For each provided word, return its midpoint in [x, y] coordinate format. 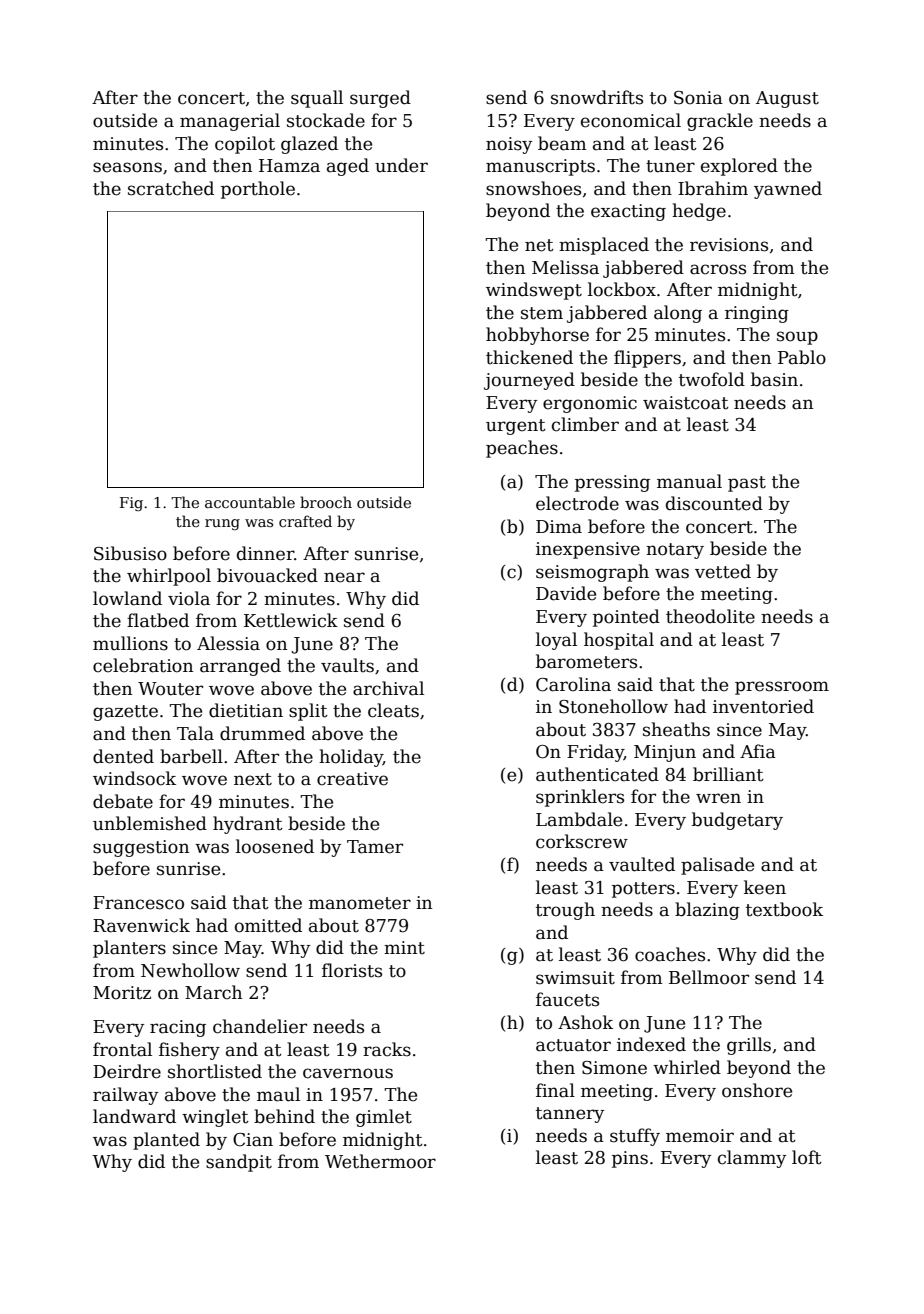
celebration [143, 665]
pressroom [782, 688]
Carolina [573, 684]
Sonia [698, 98]
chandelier [260, 1026]
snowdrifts [597, 97]
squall [317, 99]
